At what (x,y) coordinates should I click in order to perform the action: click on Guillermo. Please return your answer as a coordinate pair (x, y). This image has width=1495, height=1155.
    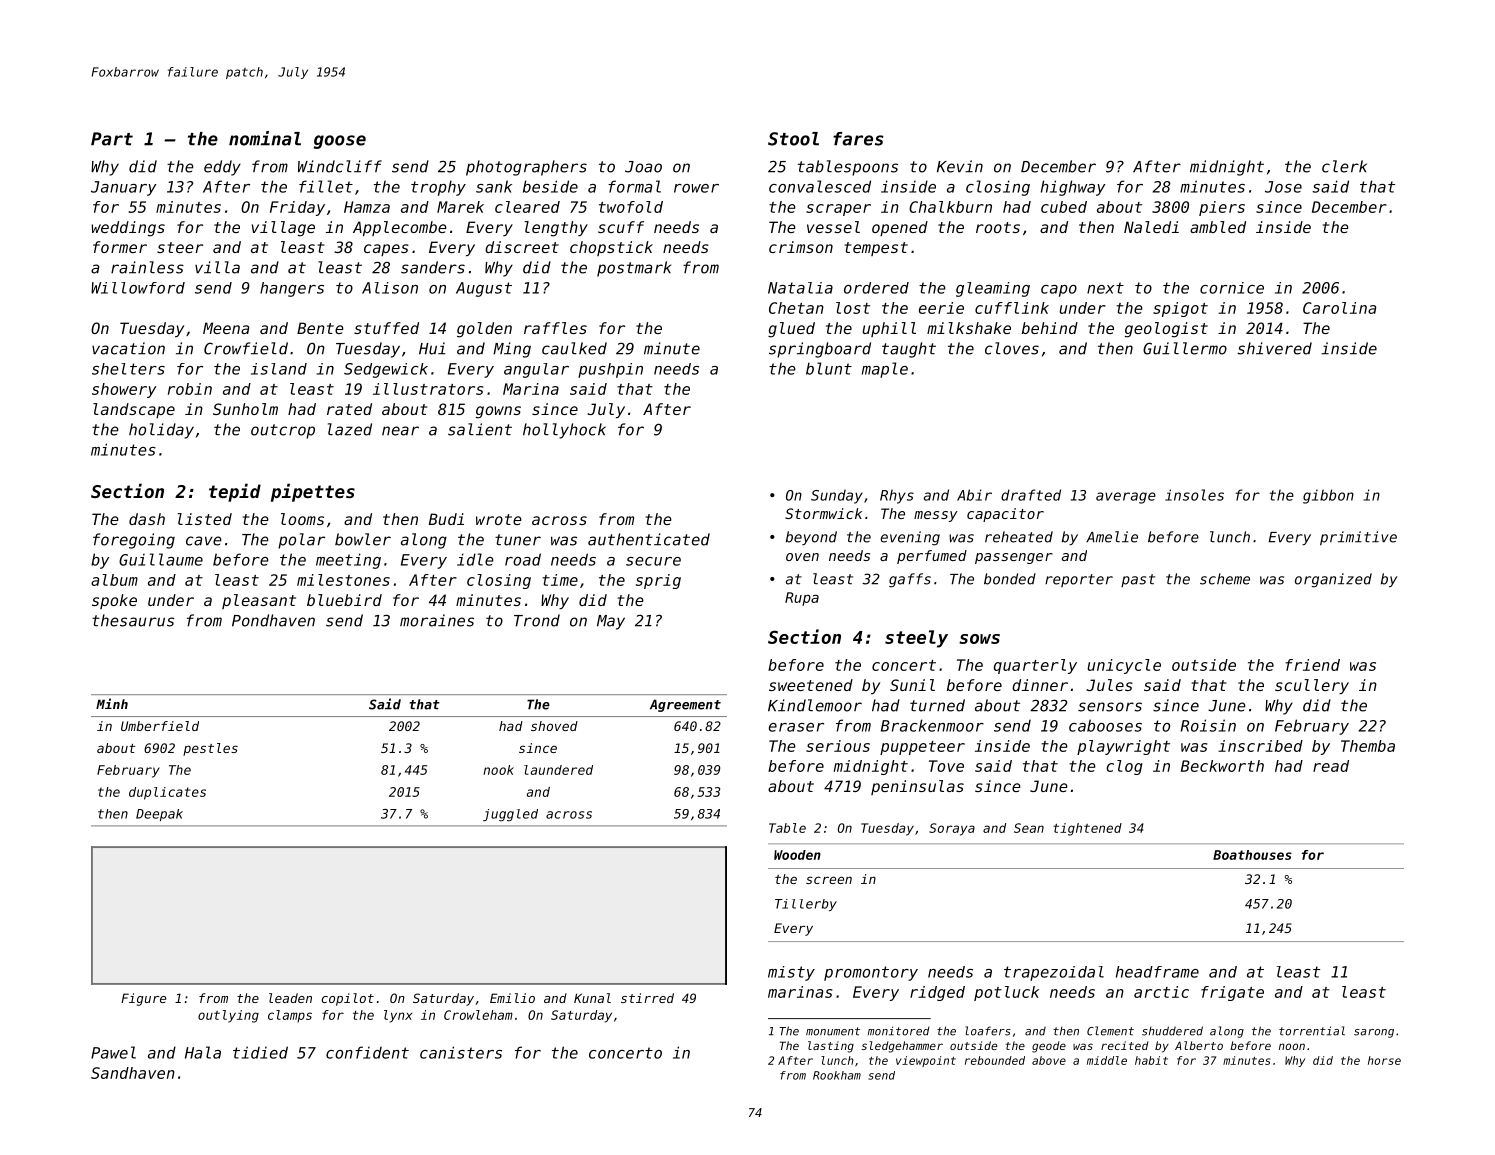
    Looking at the image, I should click on (1185, 348).
